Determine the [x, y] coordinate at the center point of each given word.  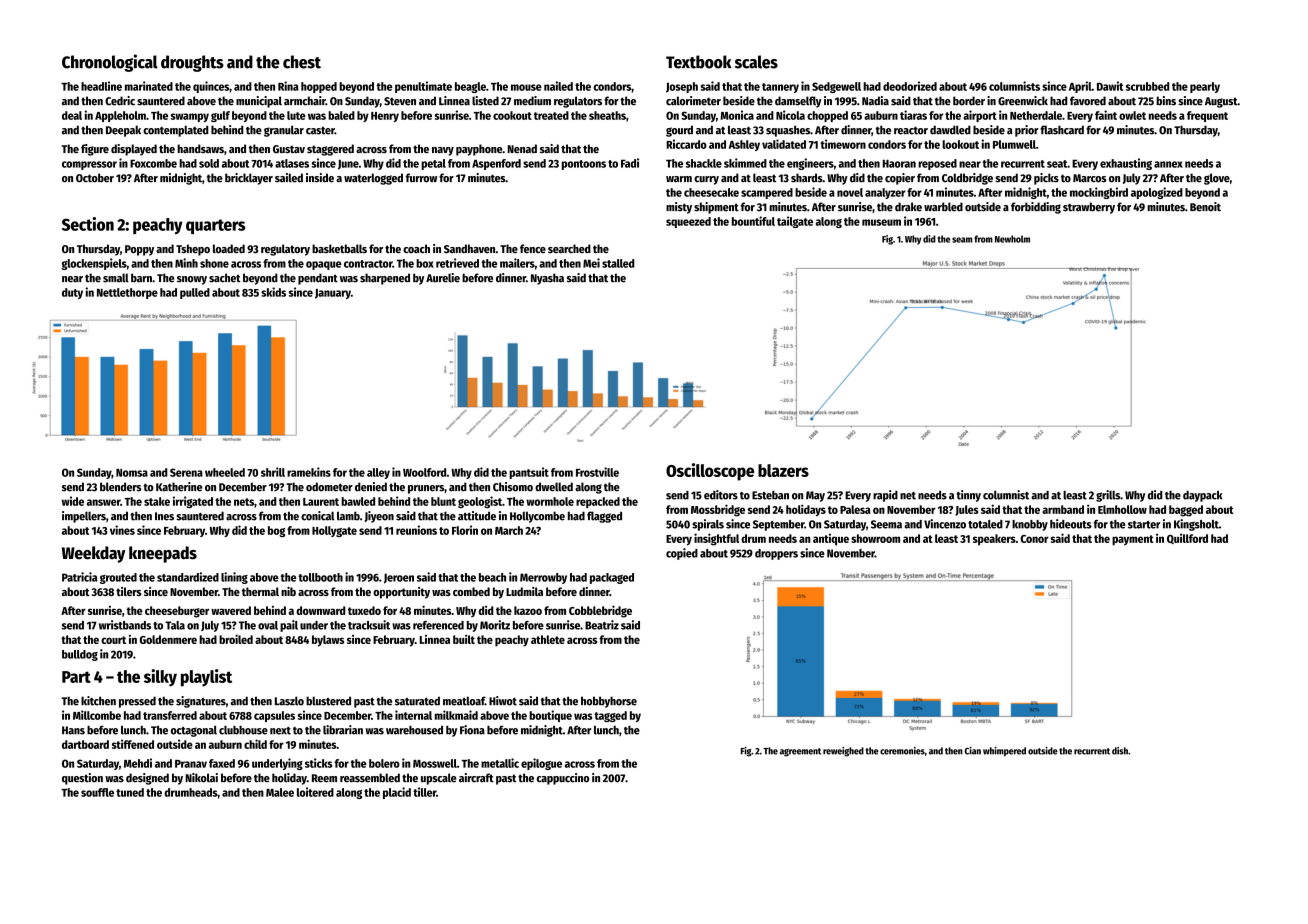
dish [1120, 751]
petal [433, 164]
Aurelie [443, 278]
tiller [424, 792]
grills [1108, 496]
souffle [97, 792]
